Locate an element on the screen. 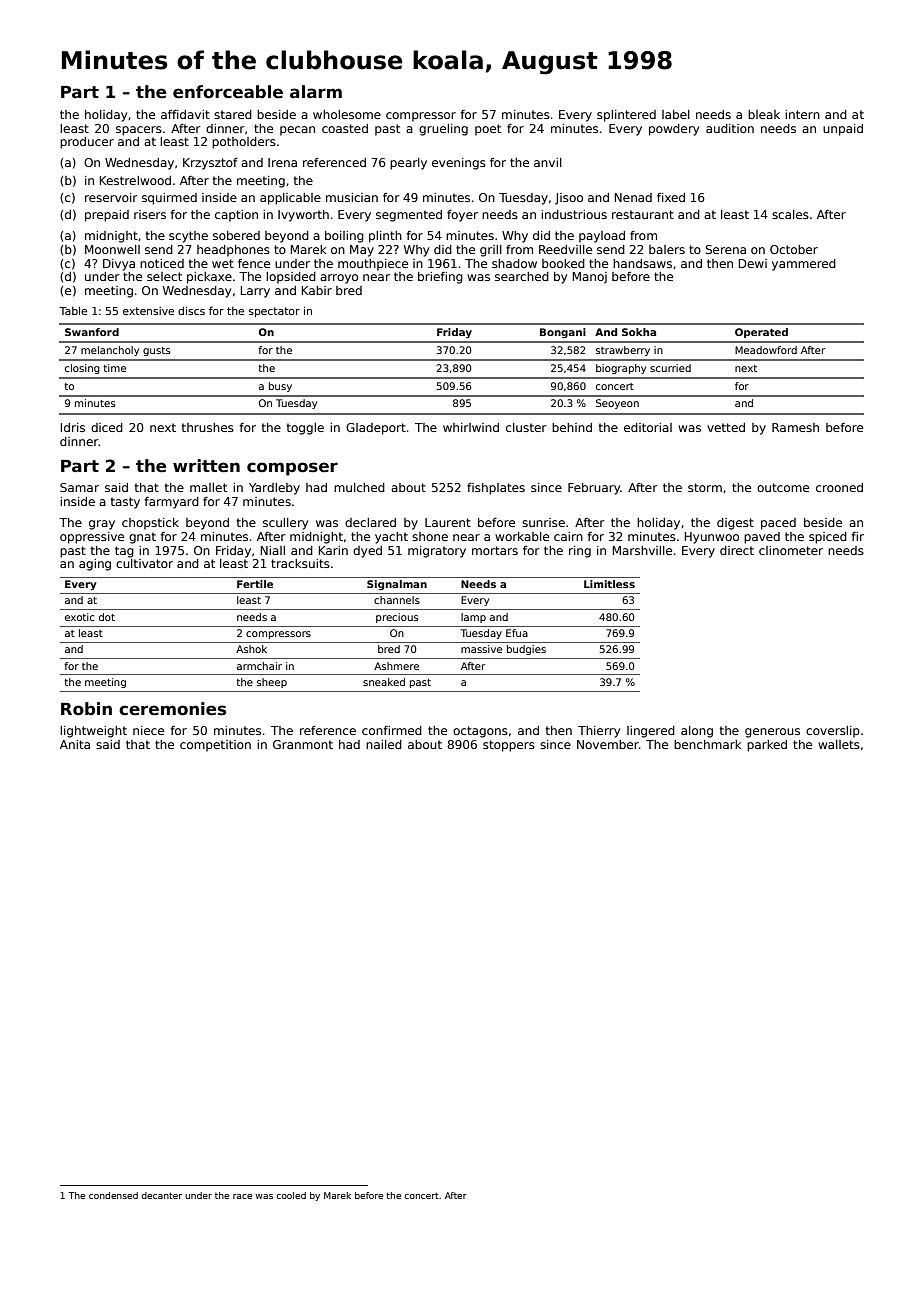 The height and width of the screenshot is (1308, 924). scurried is located at coordinates (670, 368).
